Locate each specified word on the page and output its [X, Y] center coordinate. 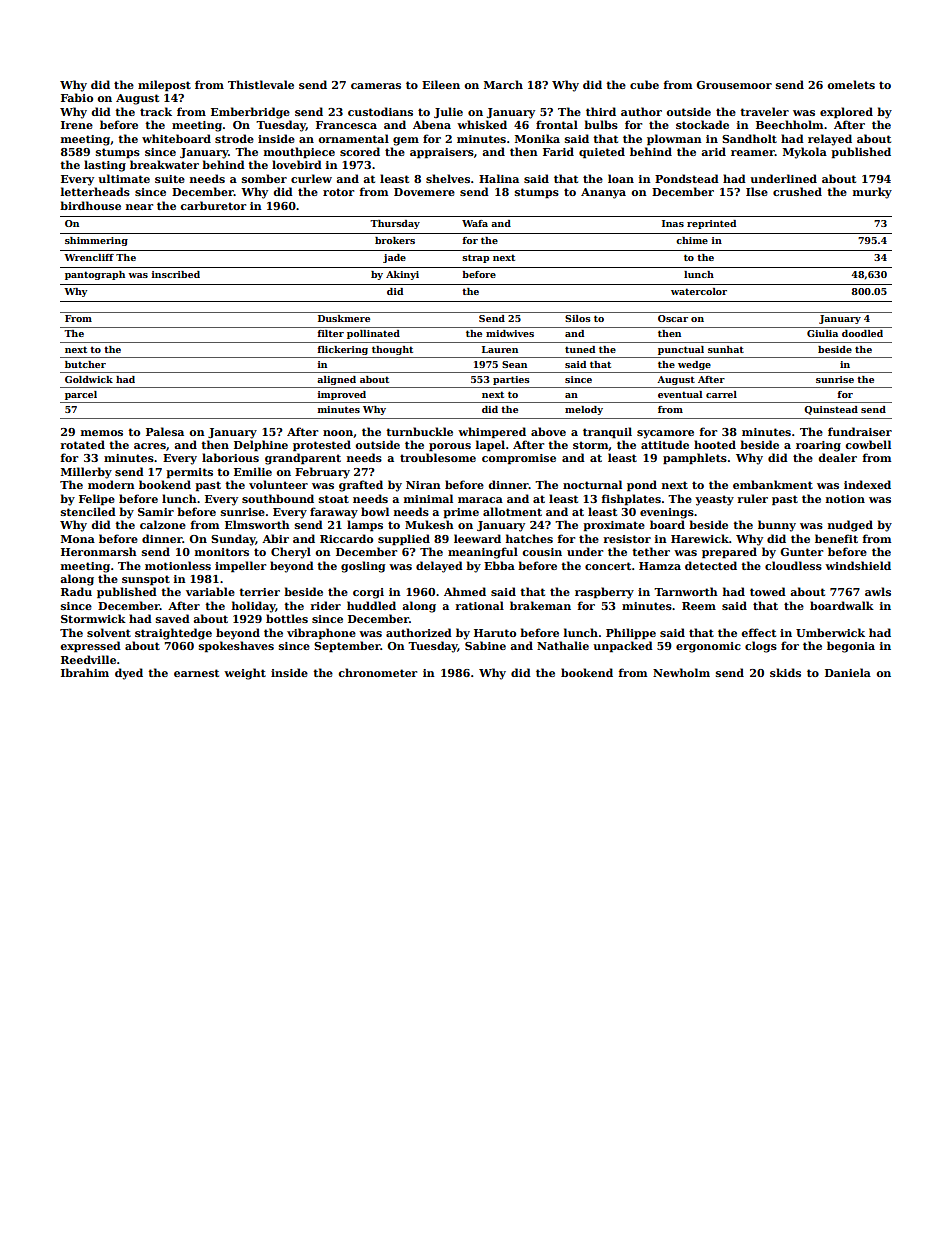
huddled [371, 605]
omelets [851, 84]
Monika [537, 138]
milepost [164, 86]
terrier [259, 592]
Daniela [848, 672]
